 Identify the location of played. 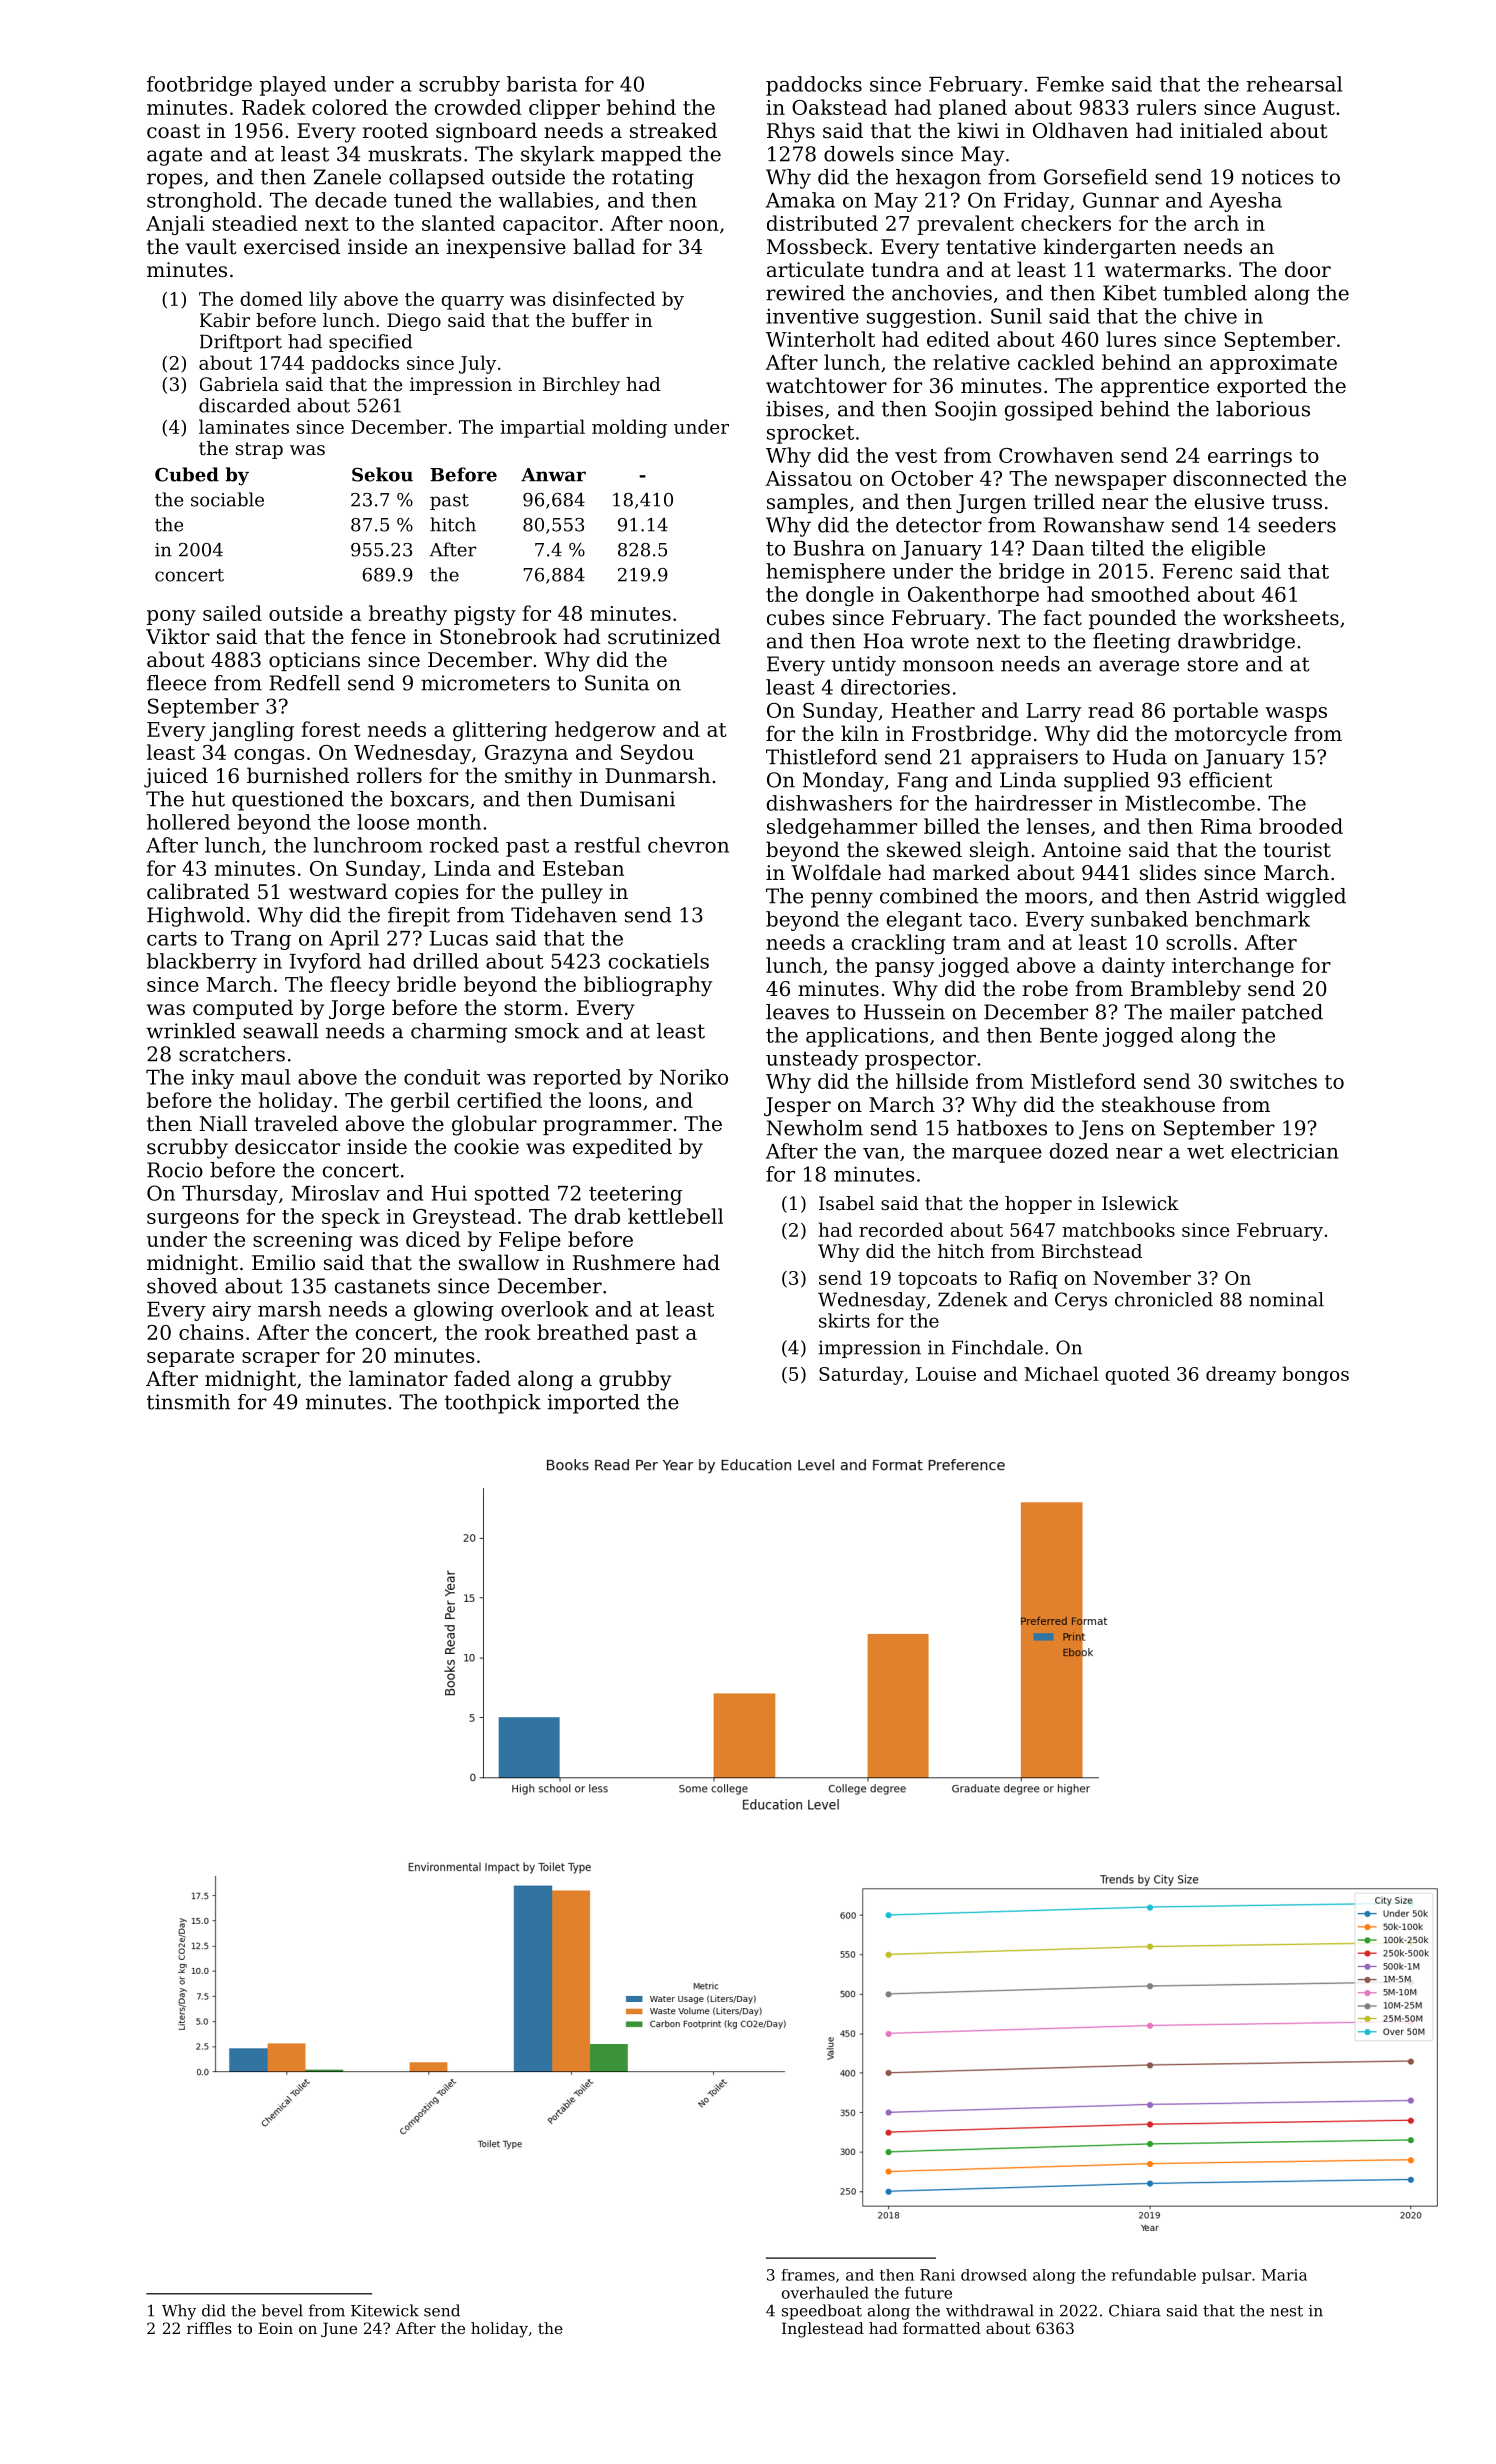
(293, 86).
